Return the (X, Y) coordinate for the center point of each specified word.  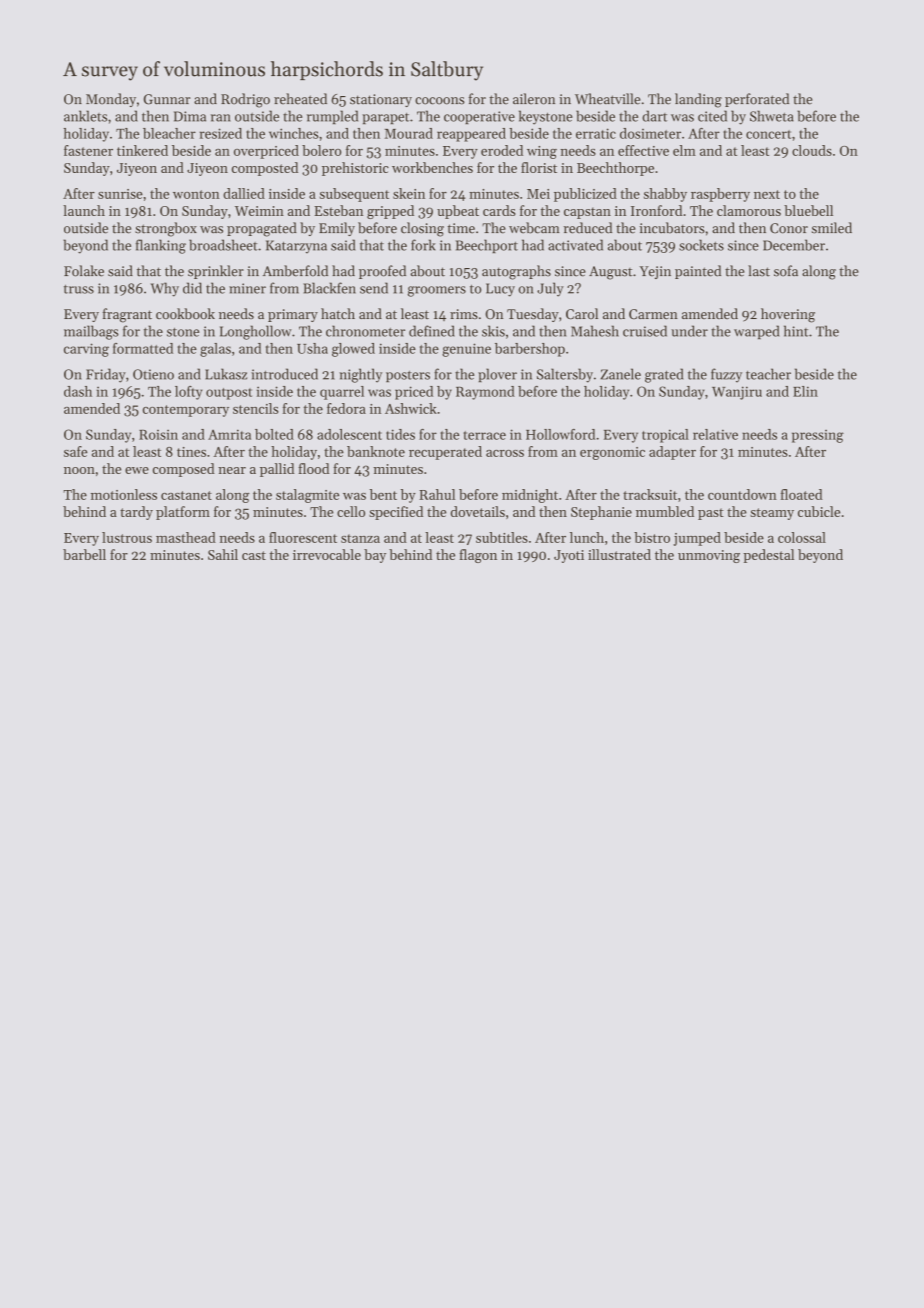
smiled (832, 228)
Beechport (487, 246)
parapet (385, 118)
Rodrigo (245, 100)
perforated (757, 100)
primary (293, 315)
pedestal (768, 556)
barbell (84, 554)
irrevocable (327, 554)
